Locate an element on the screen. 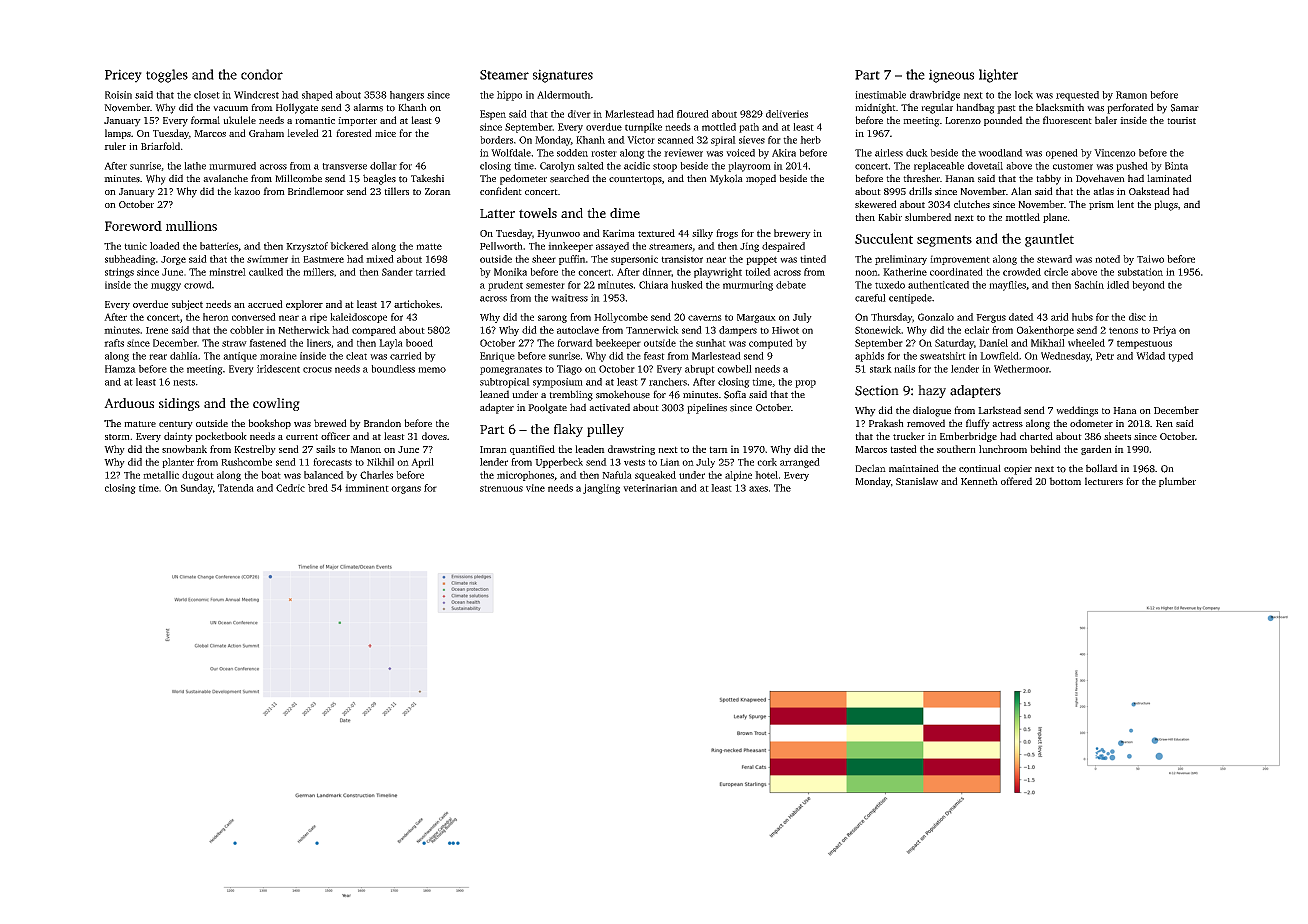 The width and height of the screenshot is (1308, 924). Ramon is located at coordinates (1131, 95).
